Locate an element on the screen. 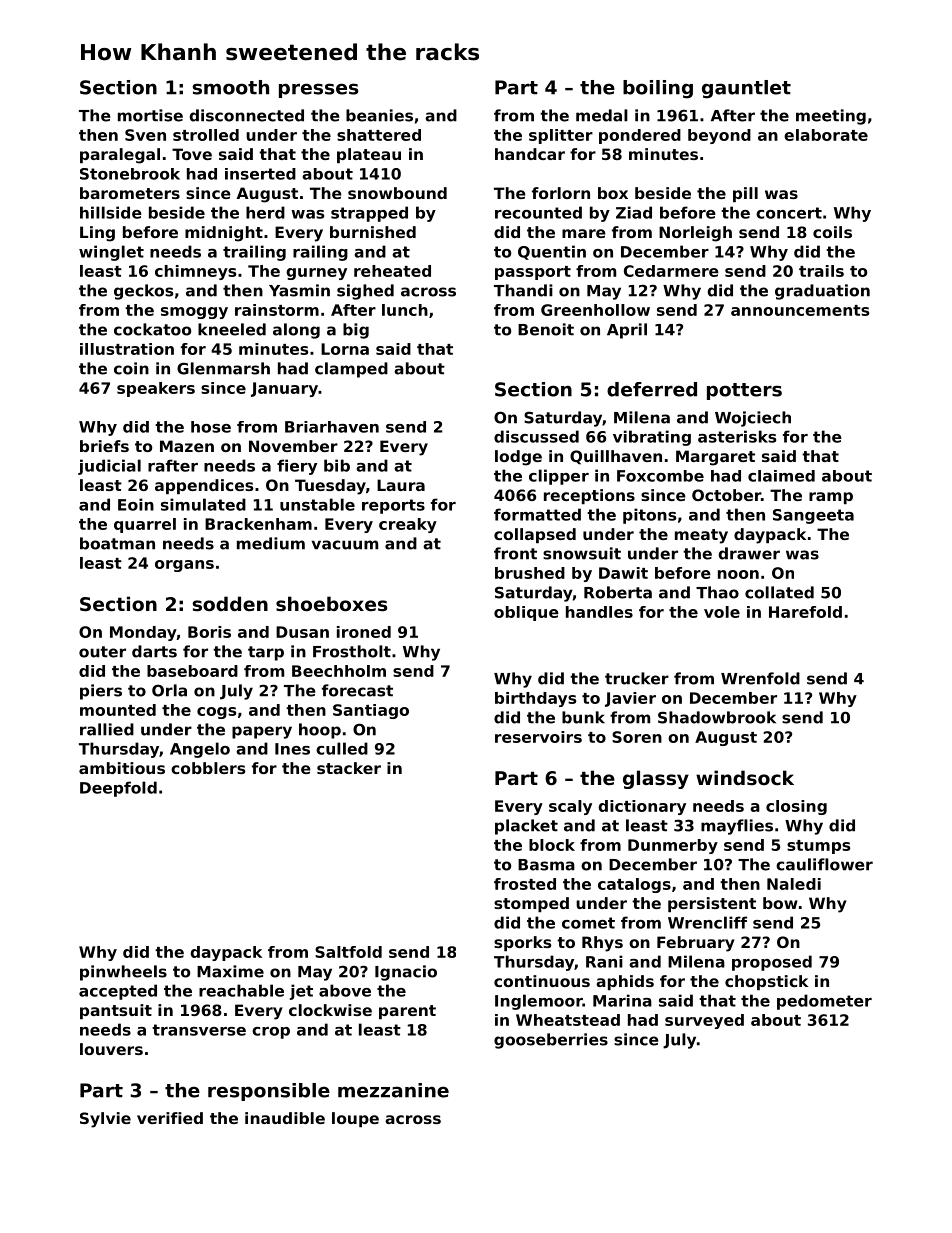 Image resolution: width=952 pixels, height=1233 pixels. Benoit is located at coordinates (546, 329).
